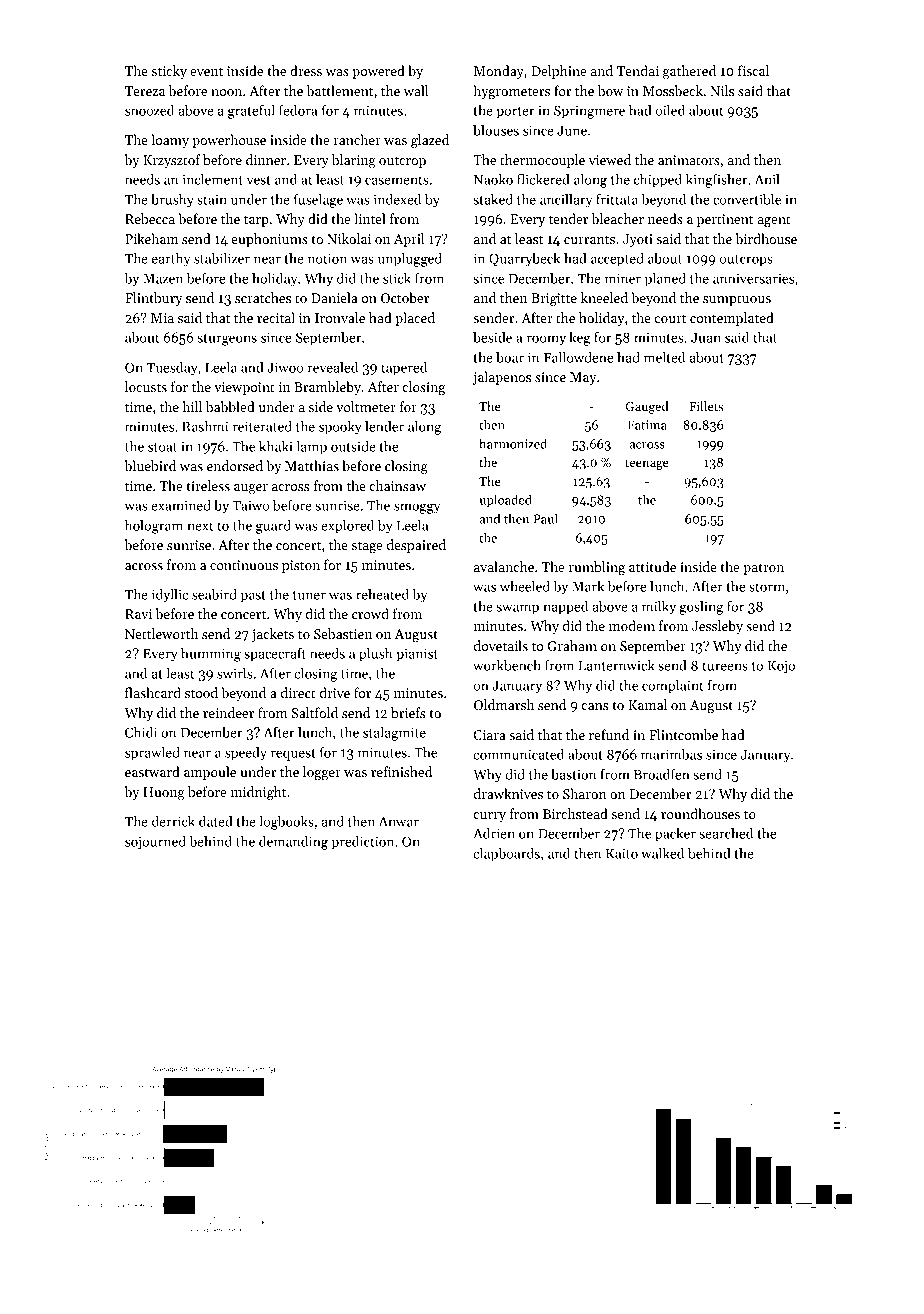 The image size is (924, 1314). I want to click on Paul, so click(545, 518).
